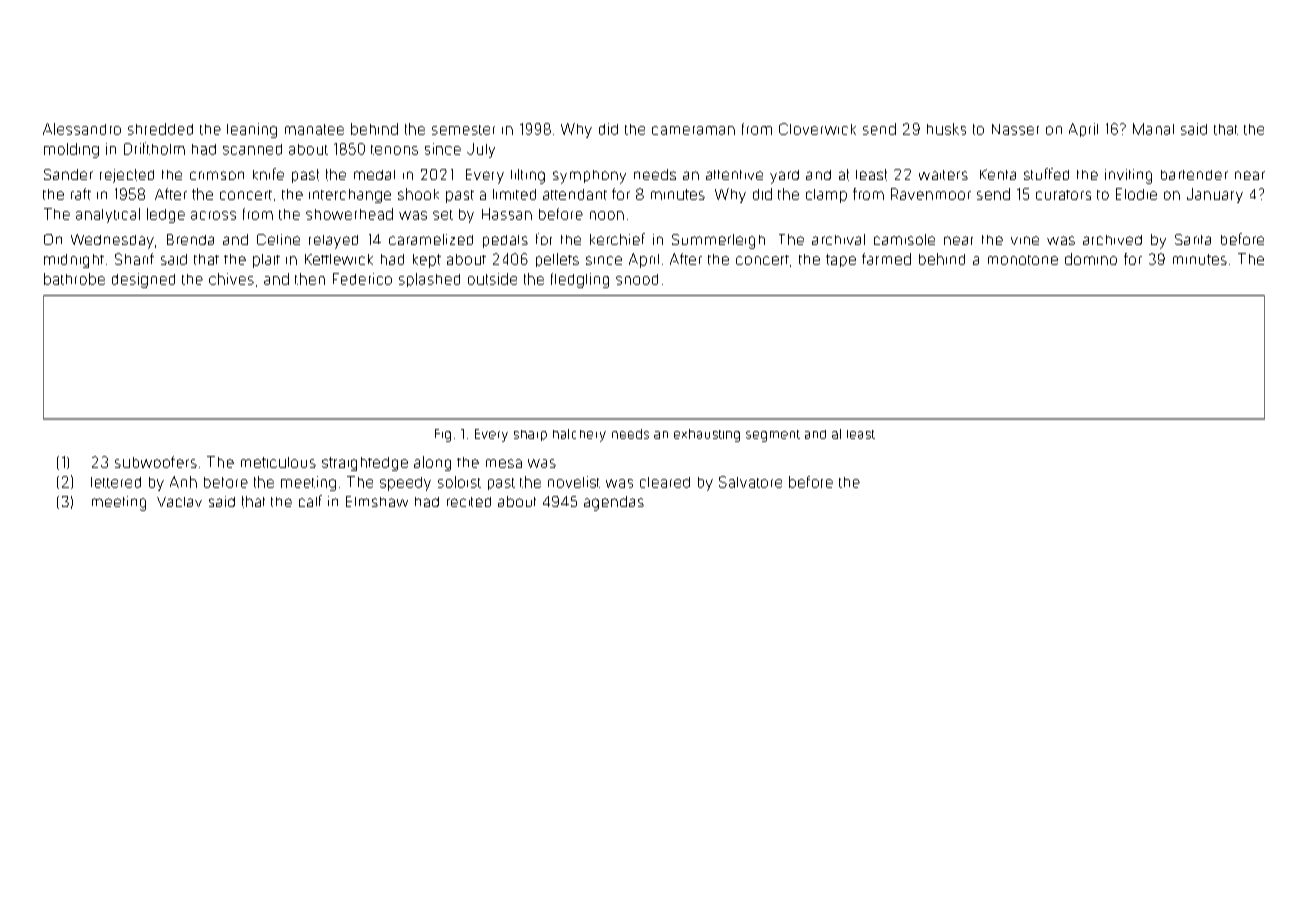 Image resolution: width=1308 pixels, height=924 pixels. What do you see at coordinates (1153, 129) in the screenshot?
I see `Manal` at bounding box center [1153, 129].
